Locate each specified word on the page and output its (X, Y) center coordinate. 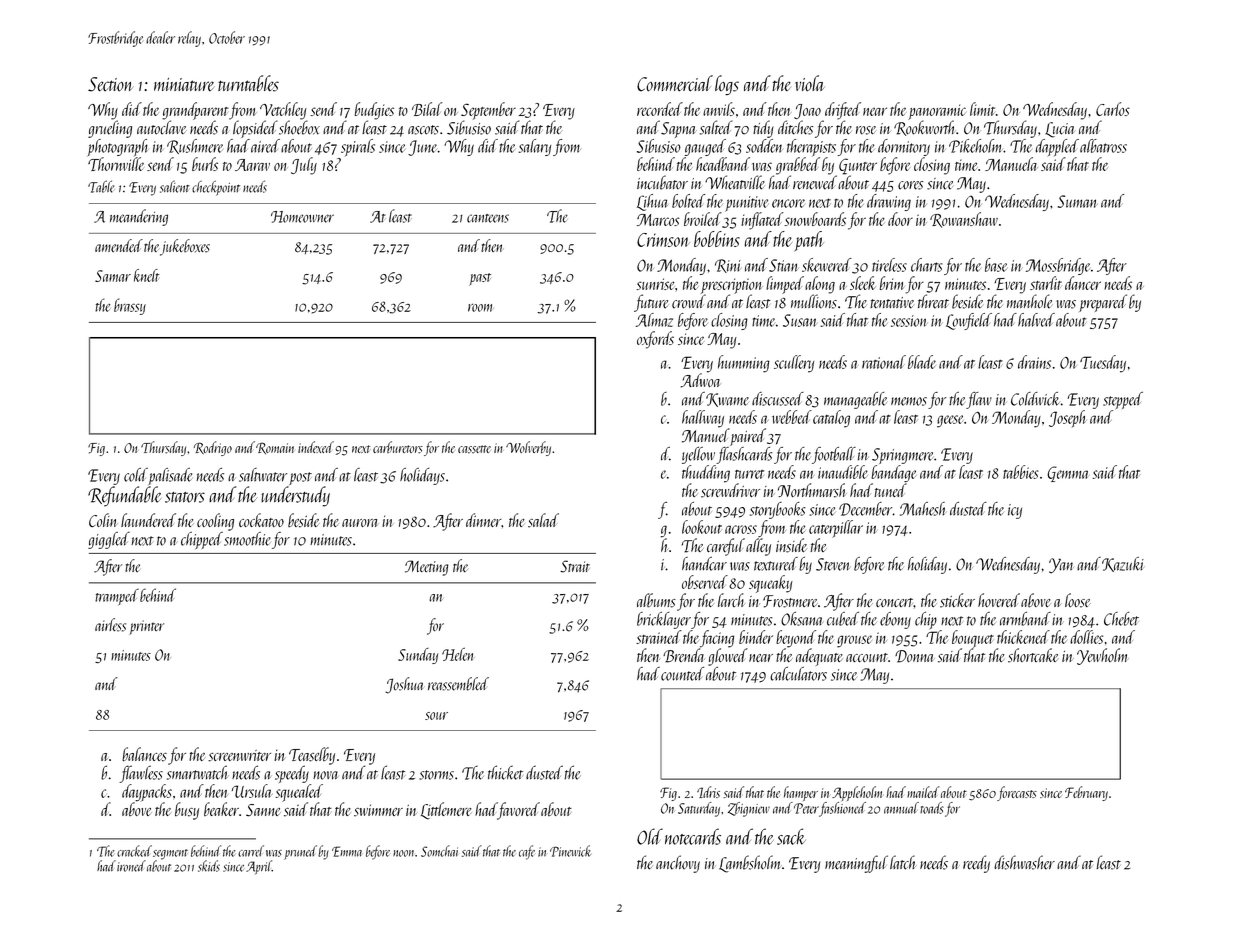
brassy (130, 306)
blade (922, 362)
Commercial (675, 83)
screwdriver (730, 490)
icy (1015, 511)
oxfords (655, 340)
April (259, 867)
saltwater (263, 475)
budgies (374, 111)
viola (810, 83)
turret (749, 474)
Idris (708, 792)
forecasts (1017, 793)
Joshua (404, 685)
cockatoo (261, 520)
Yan (1061, 566)
